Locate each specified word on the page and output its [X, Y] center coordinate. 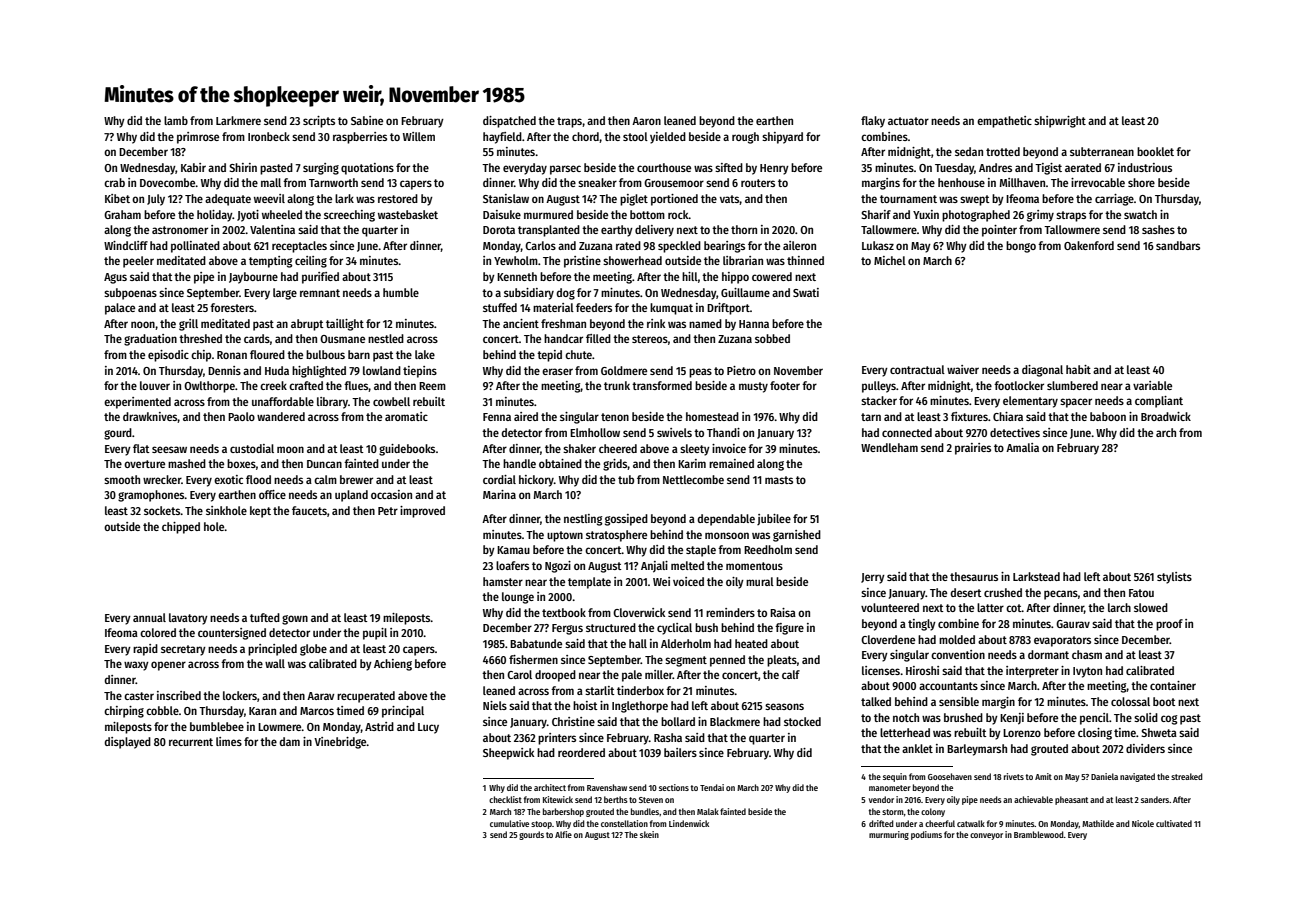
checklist [505, 799]
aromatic [406, 416]
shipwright [1060, 122]
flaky [873, 122]
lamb [176, 120]
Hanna [754, 324]
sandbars [1178, 245]
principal [403, 712]
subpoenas [130, 294]
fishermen [533, 659]
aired [526, 416]
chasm [1087, 654]
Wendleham [889, 447]
